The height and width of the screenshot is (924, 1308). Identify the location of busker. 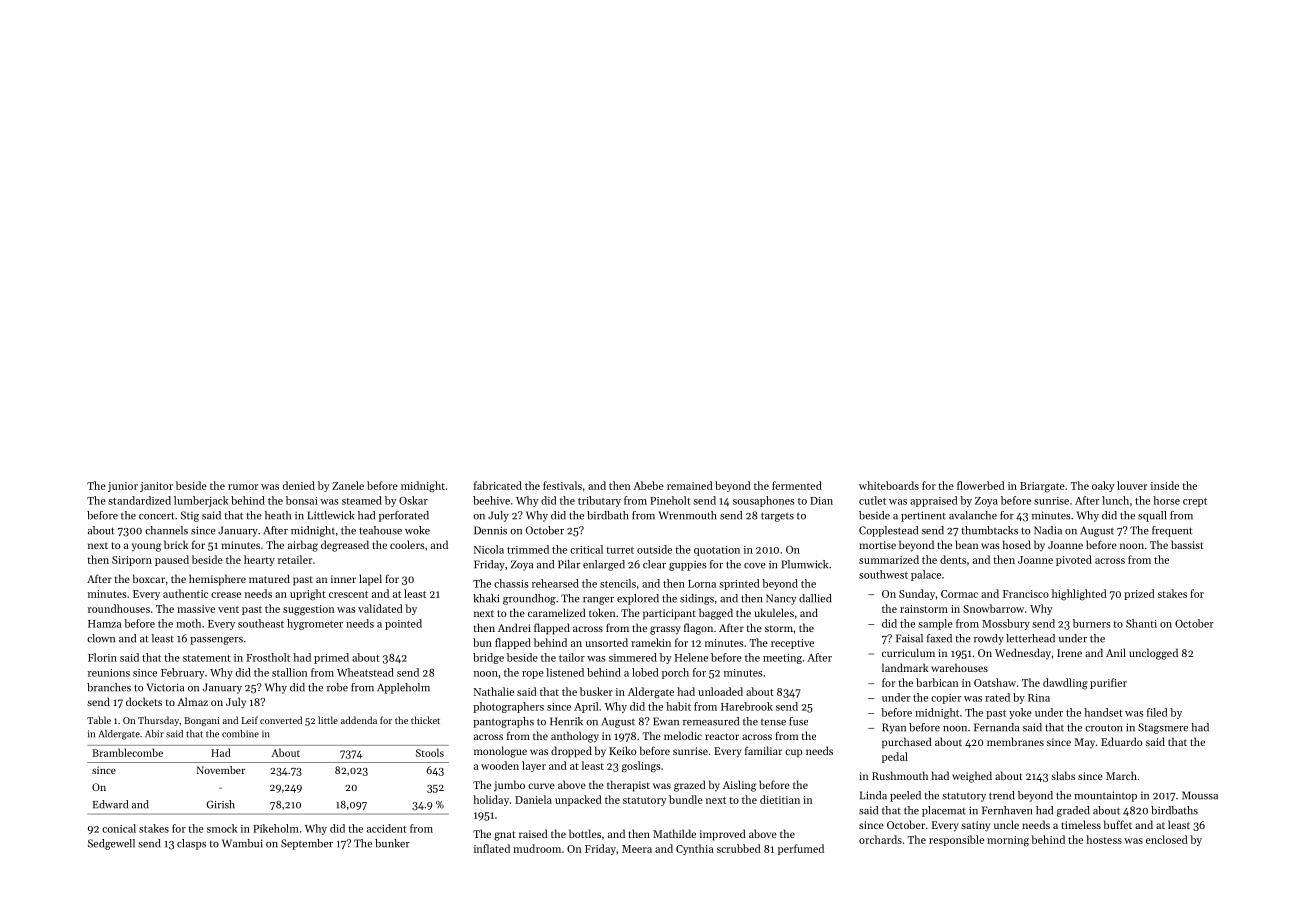
(596, 691).
